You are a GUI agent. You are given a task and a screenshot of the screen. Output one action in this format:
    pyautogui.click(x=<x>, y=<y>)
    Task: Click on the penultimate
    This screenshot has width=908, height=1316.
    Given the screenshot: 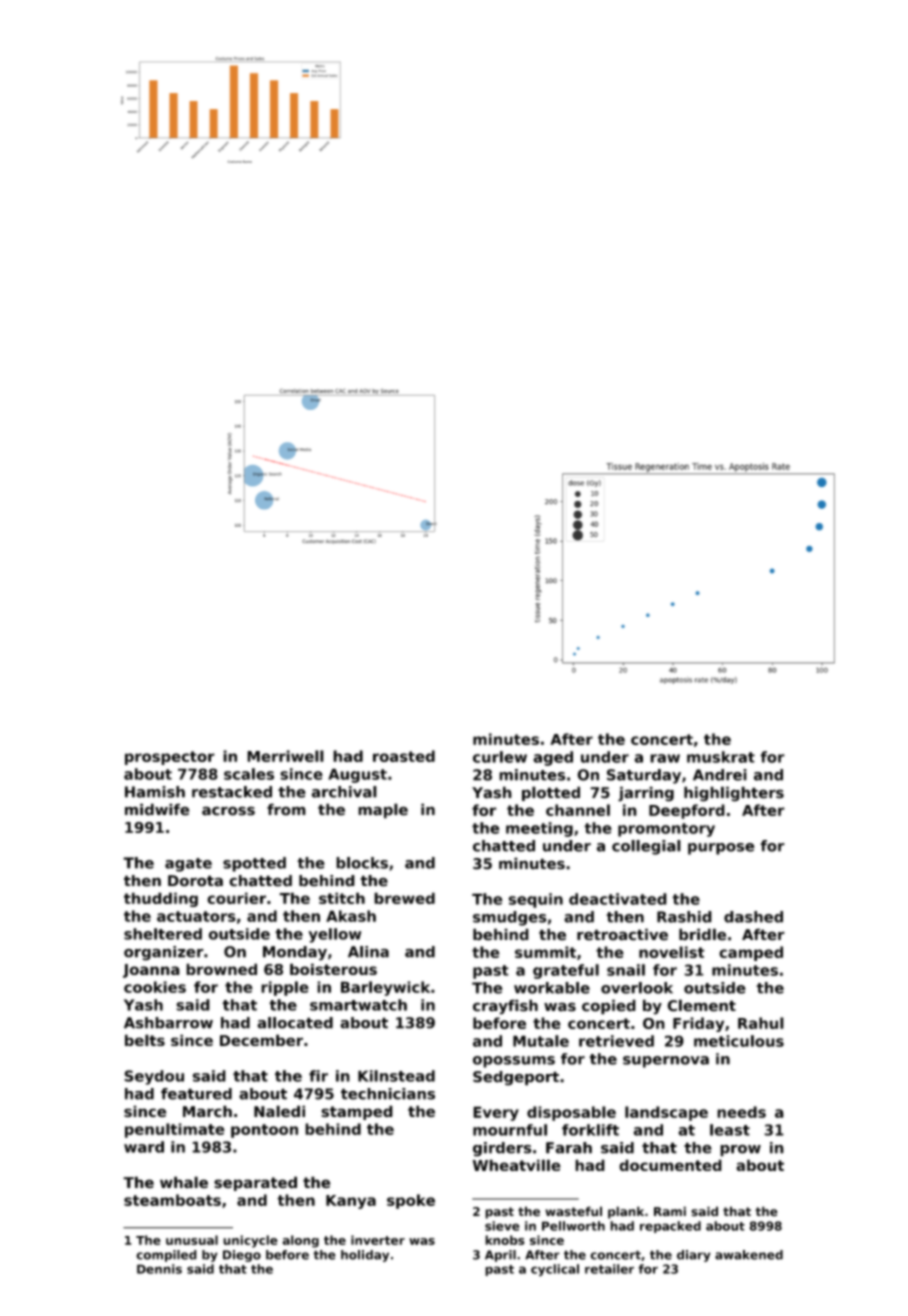 What is the action you would take?
    pyautogui.click(x=175, y=1130)
